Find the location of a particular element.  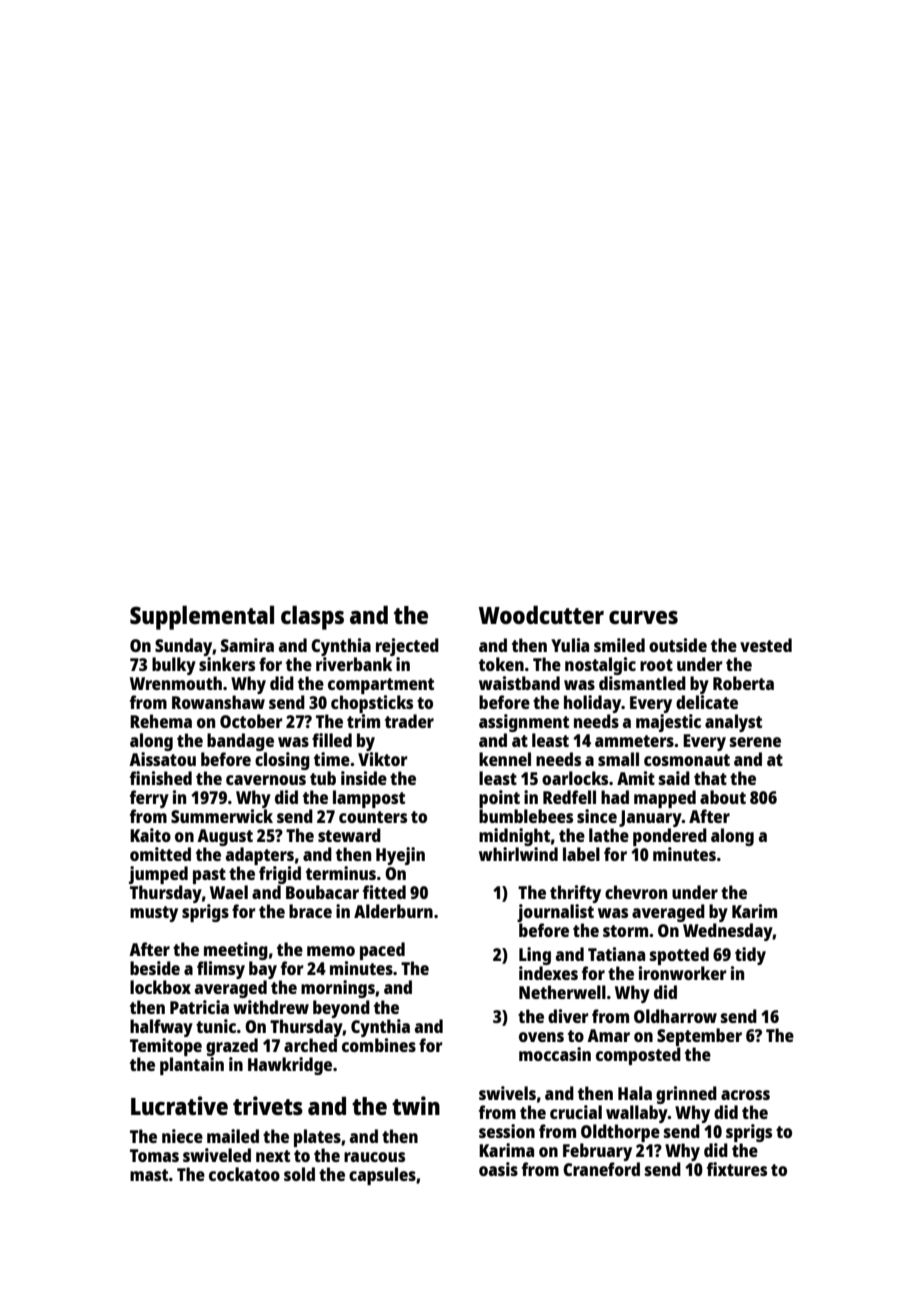

Wael is located at coordinates (229, 892).
